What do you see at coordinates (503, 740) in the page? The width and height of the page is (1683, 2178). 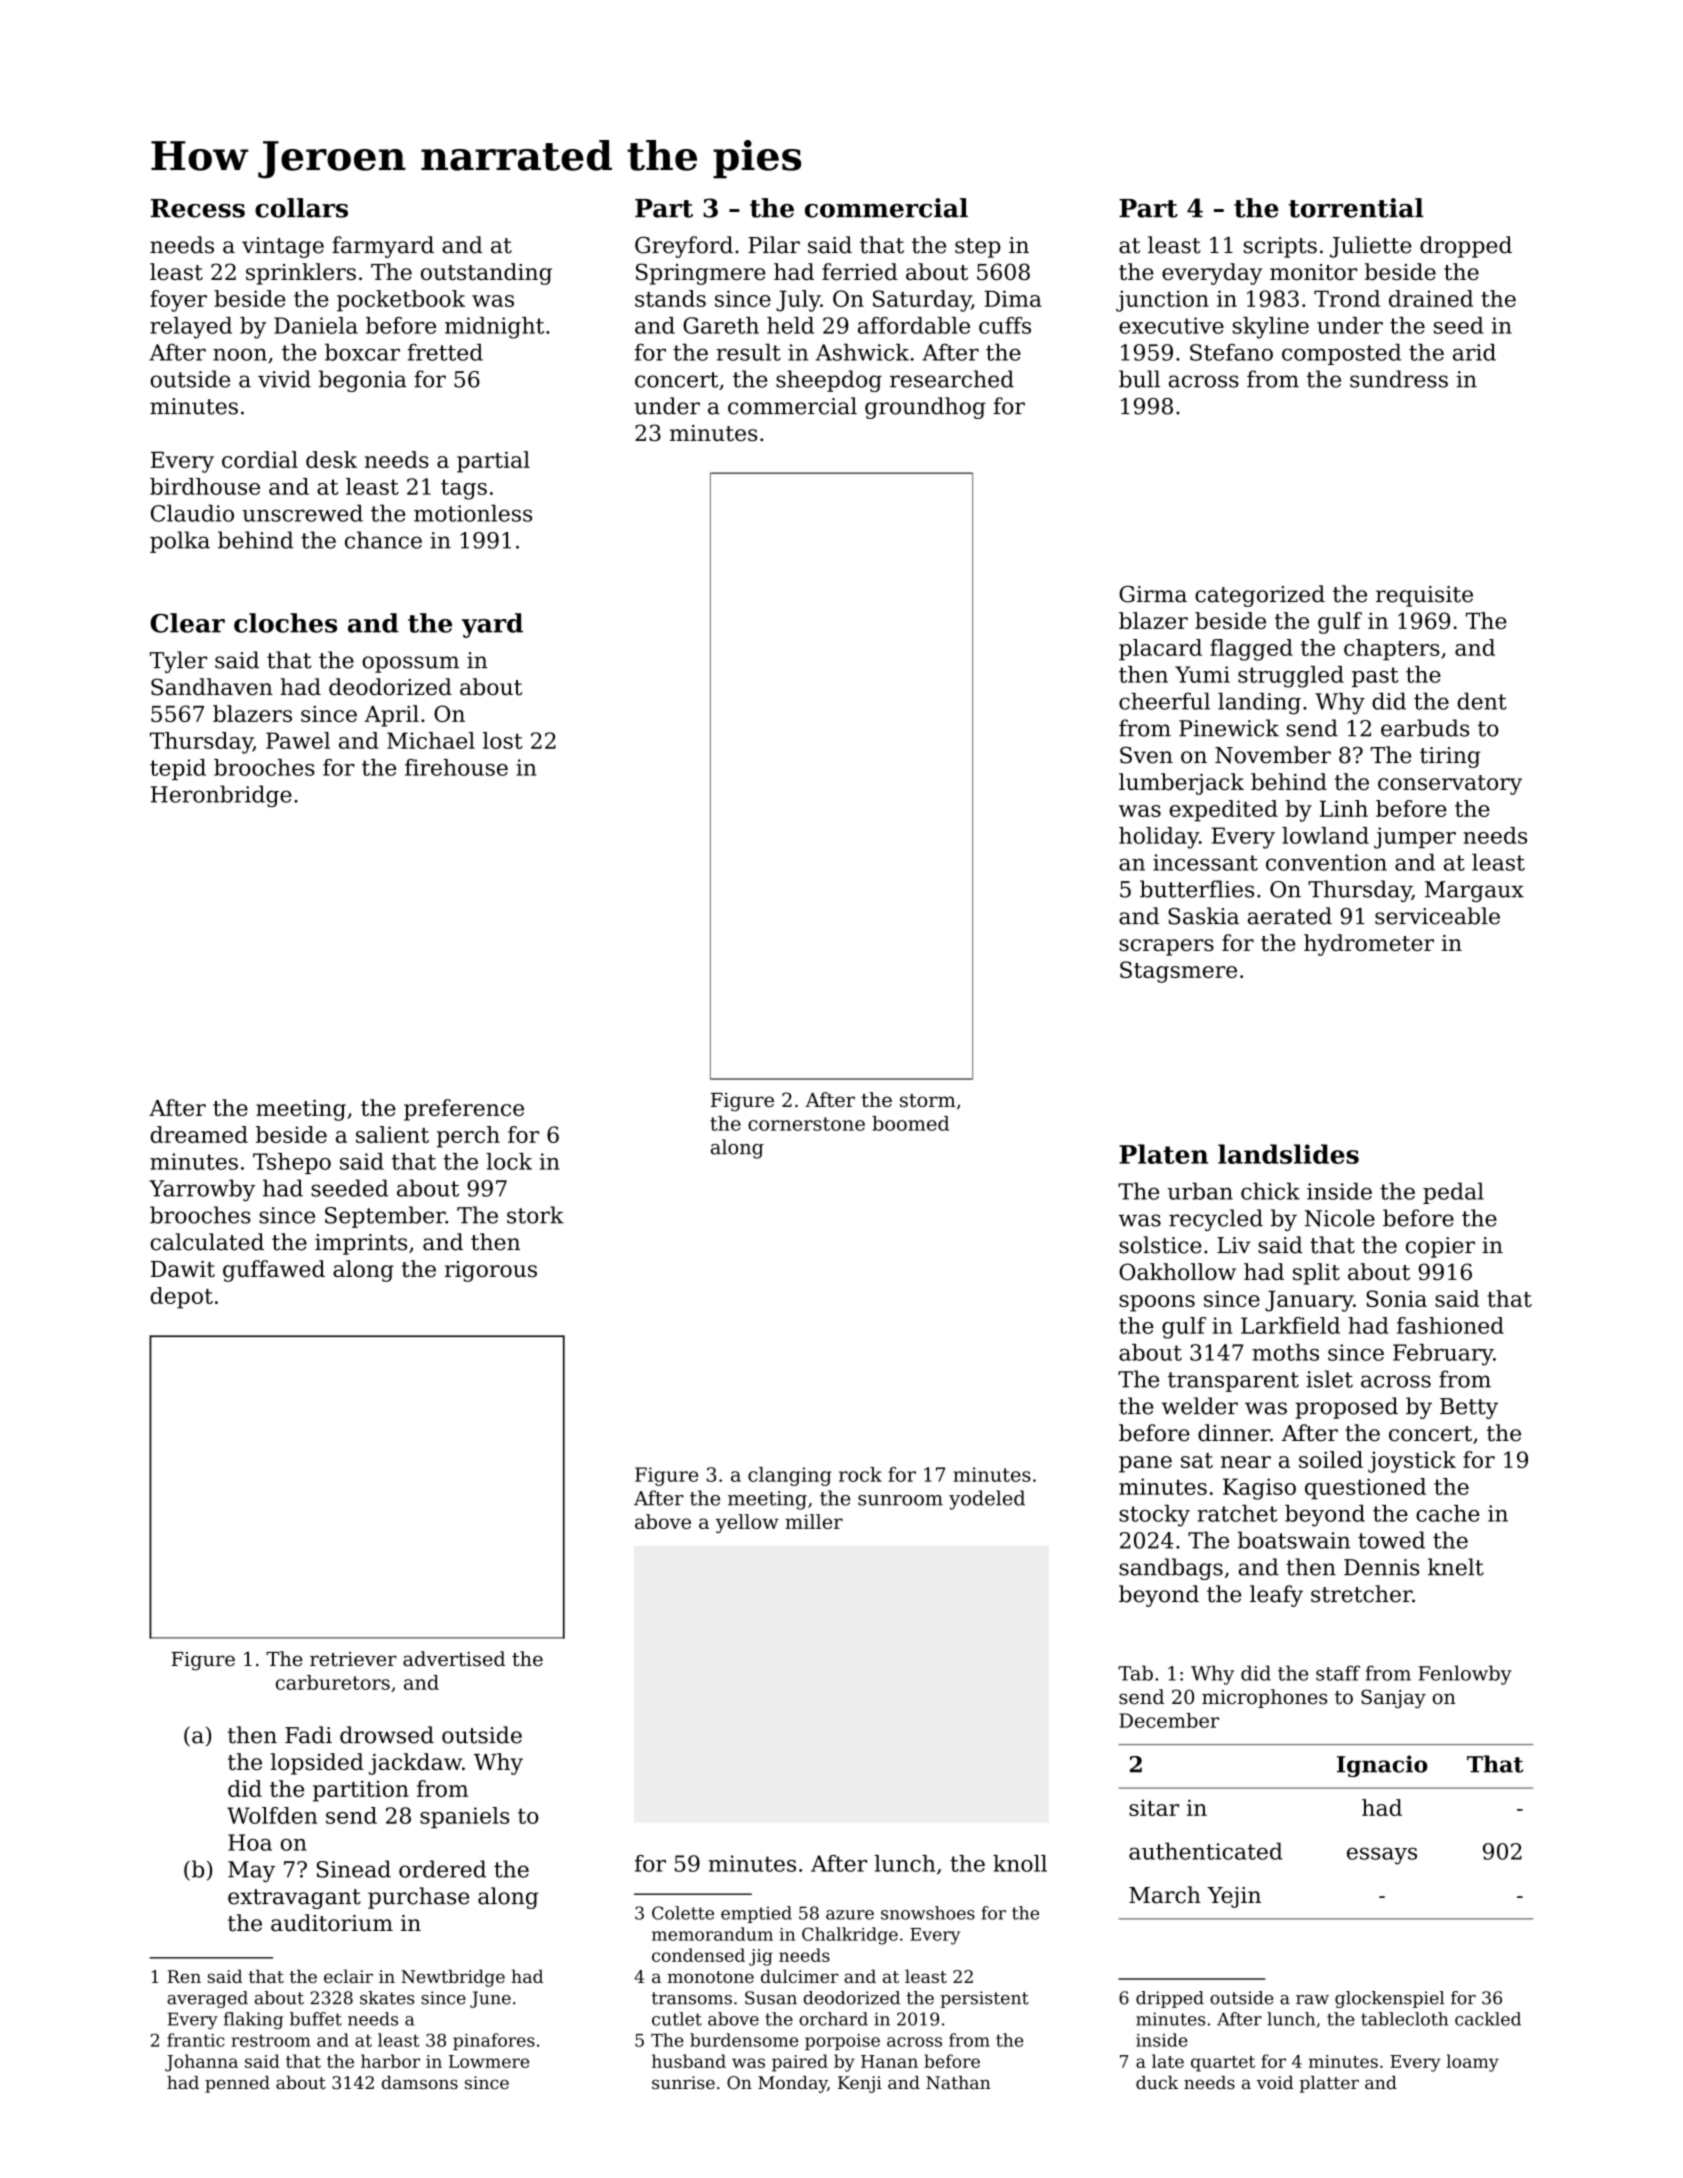 I see `lost` at bounding box center [503, 740].
